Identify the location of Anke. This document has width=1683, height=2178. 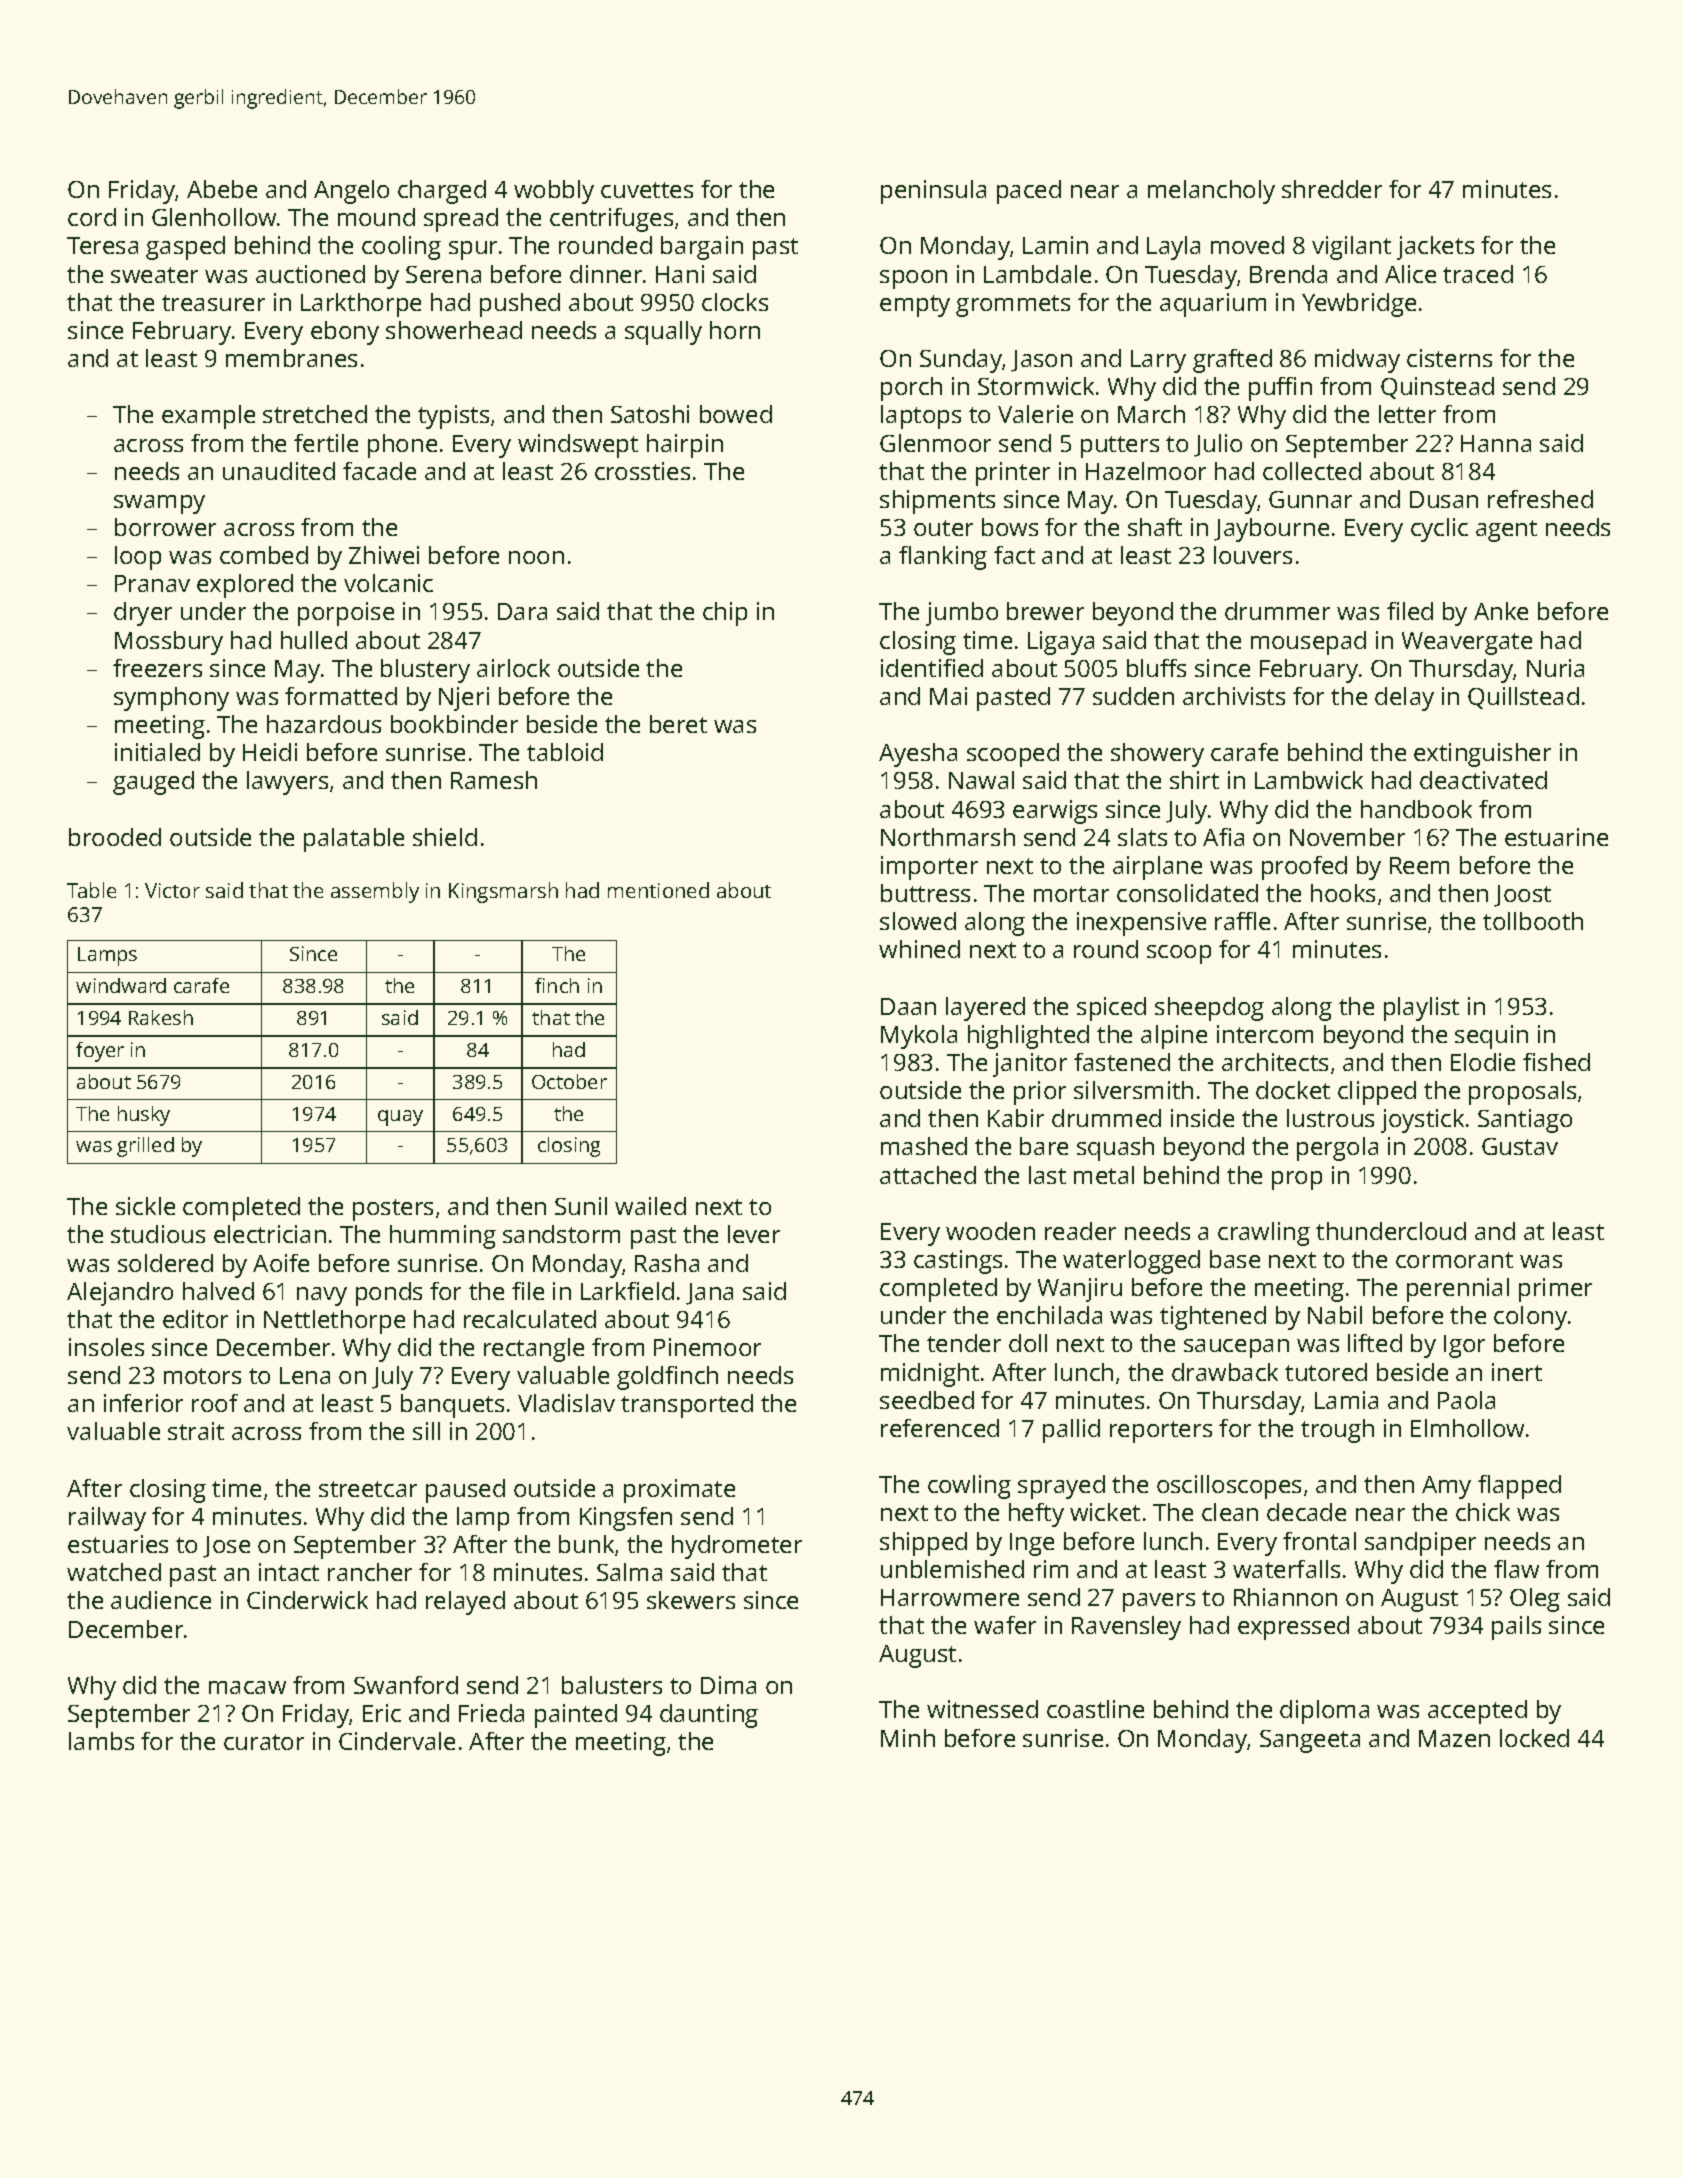
(1501, 611).
